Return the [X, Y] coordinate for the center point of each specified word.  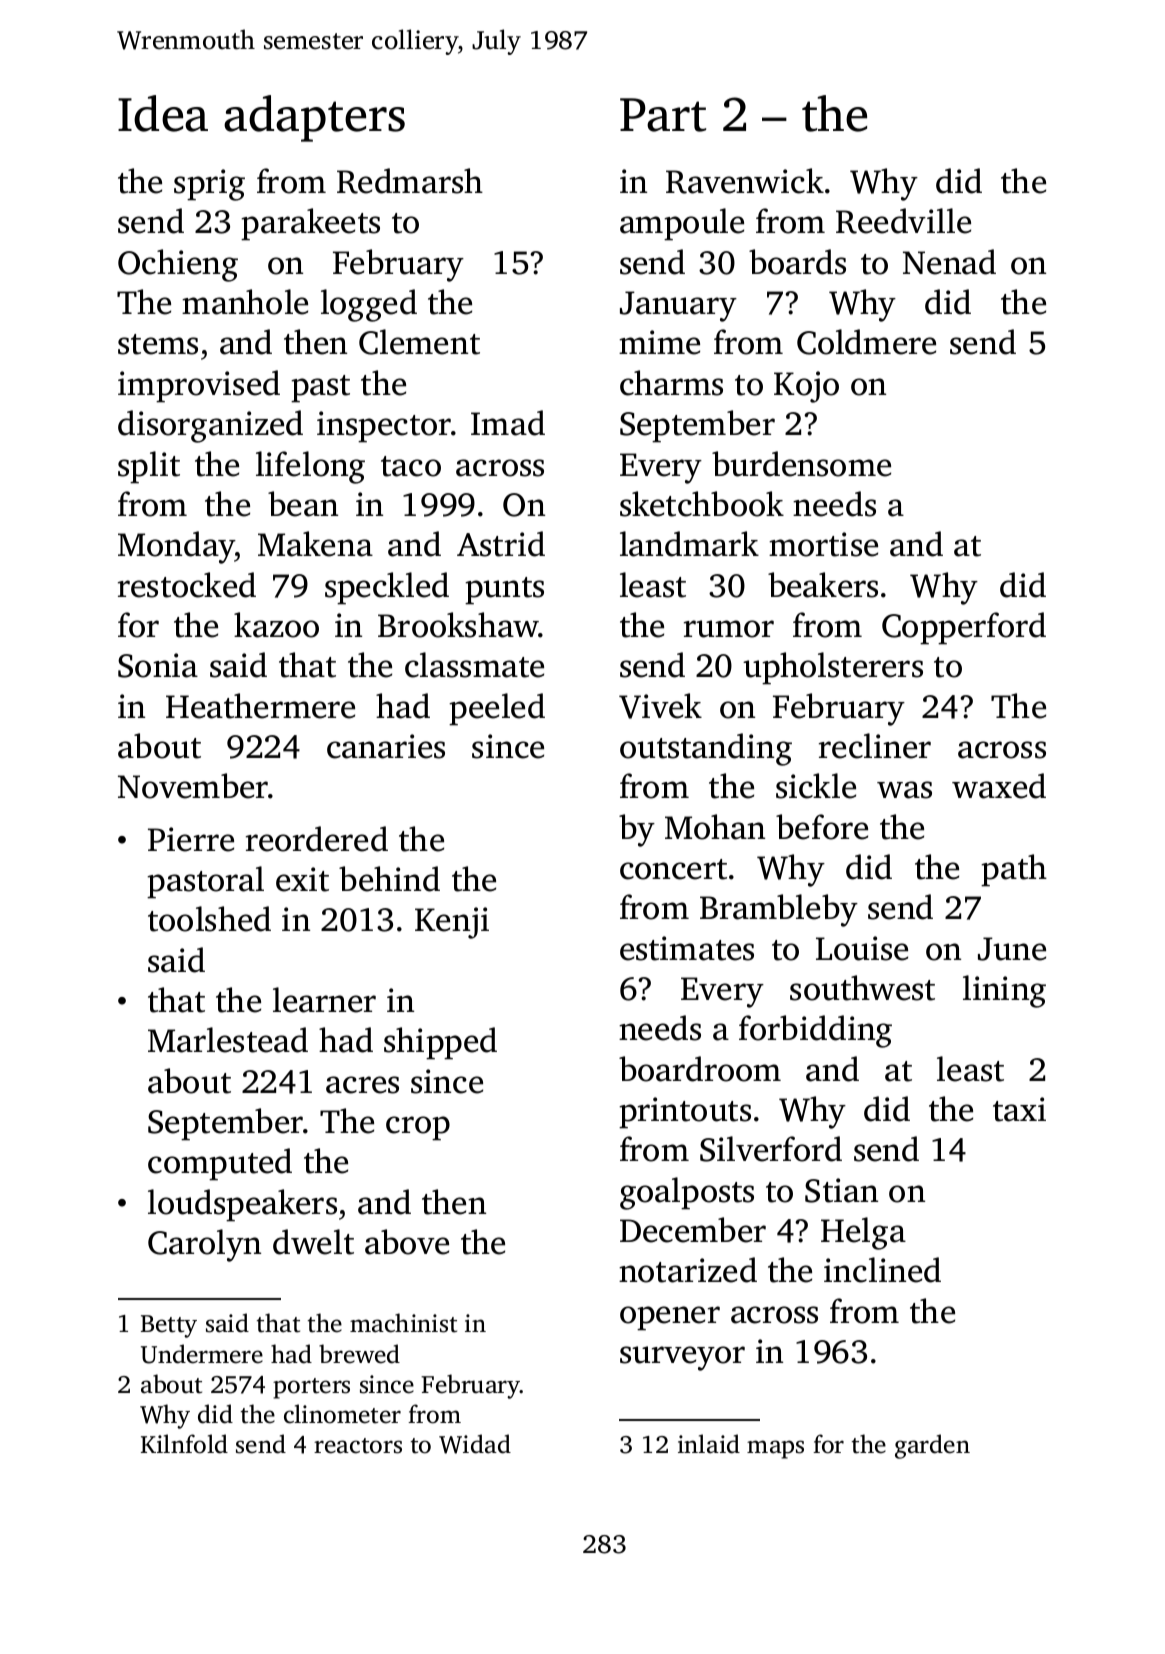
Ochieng [178, 265]
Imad [508, 423]
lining [1004, 991]
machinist [403, 1323]
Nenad [949, 262]
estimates [687, 948]
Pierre [191, 839]
